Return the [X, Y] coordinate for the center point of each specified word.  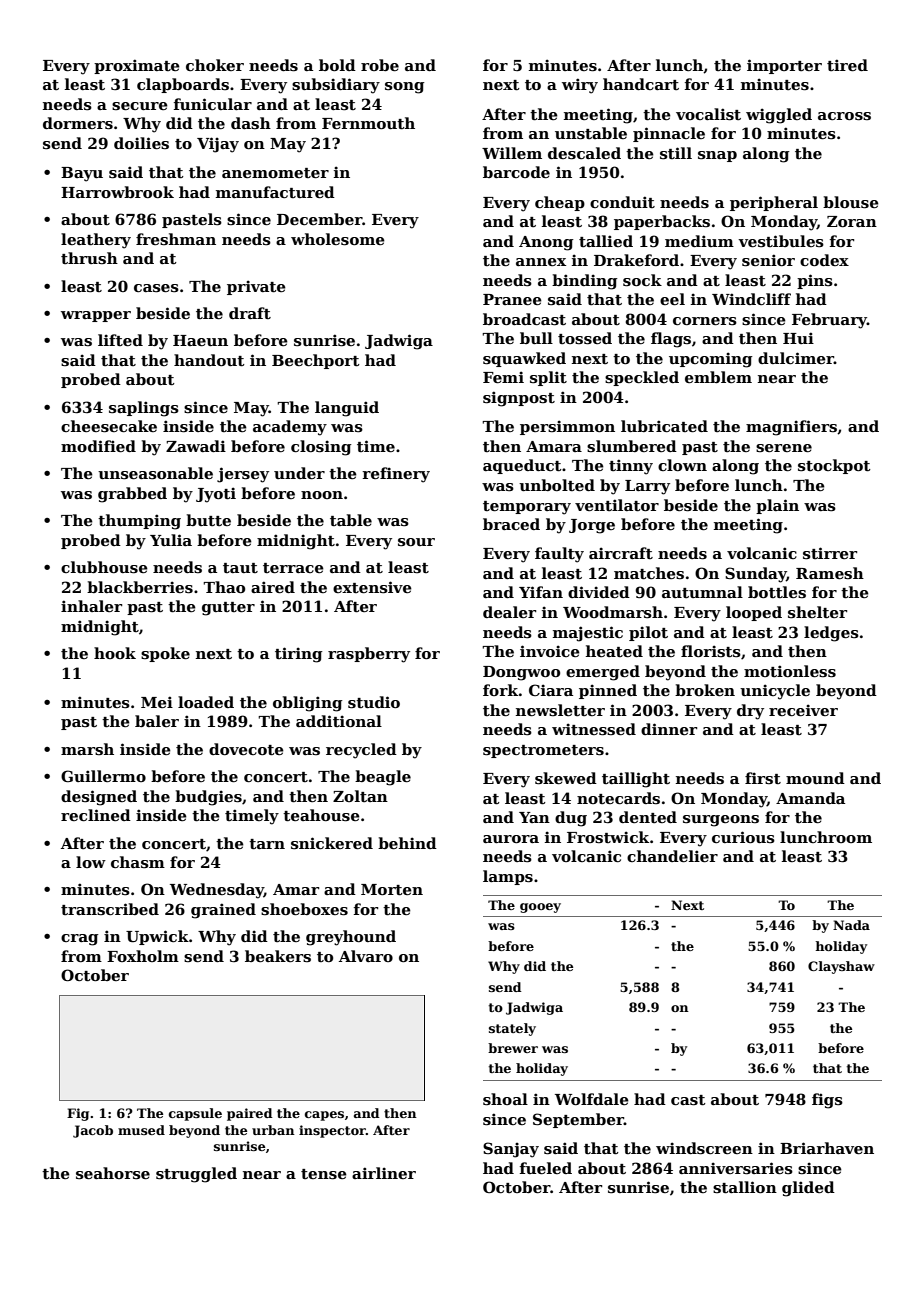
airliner [384, 1173]
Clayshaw [841, 967]
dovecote [246, 749]
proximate [137, 66]
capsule [195, 1114]
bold [337, 65]
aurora [511, 839]
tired [847, 65]
